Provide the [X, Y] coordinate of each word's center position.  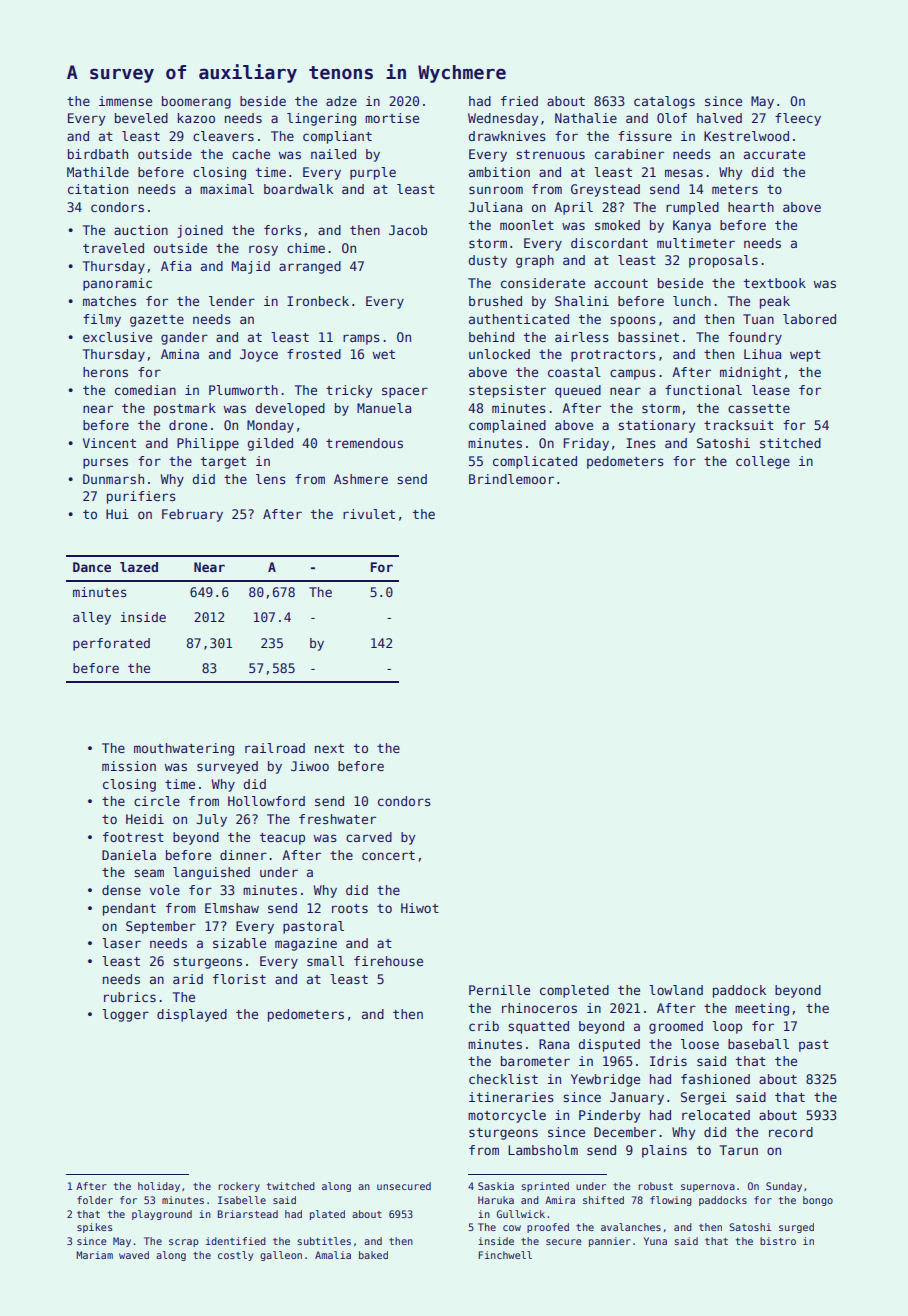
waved [134, 1255]
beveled [141, 118]
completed [574, 991]
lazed [139, 567]
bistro [778, 1241]
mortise [392, 118]
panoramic [117, 284]
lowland [676, 990]
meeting [762, 1009]
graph [535, 261]
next [329, 748]
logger [125, 1015]
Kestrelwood [746, 136]
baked [373, 1255]
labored [809, 319]
